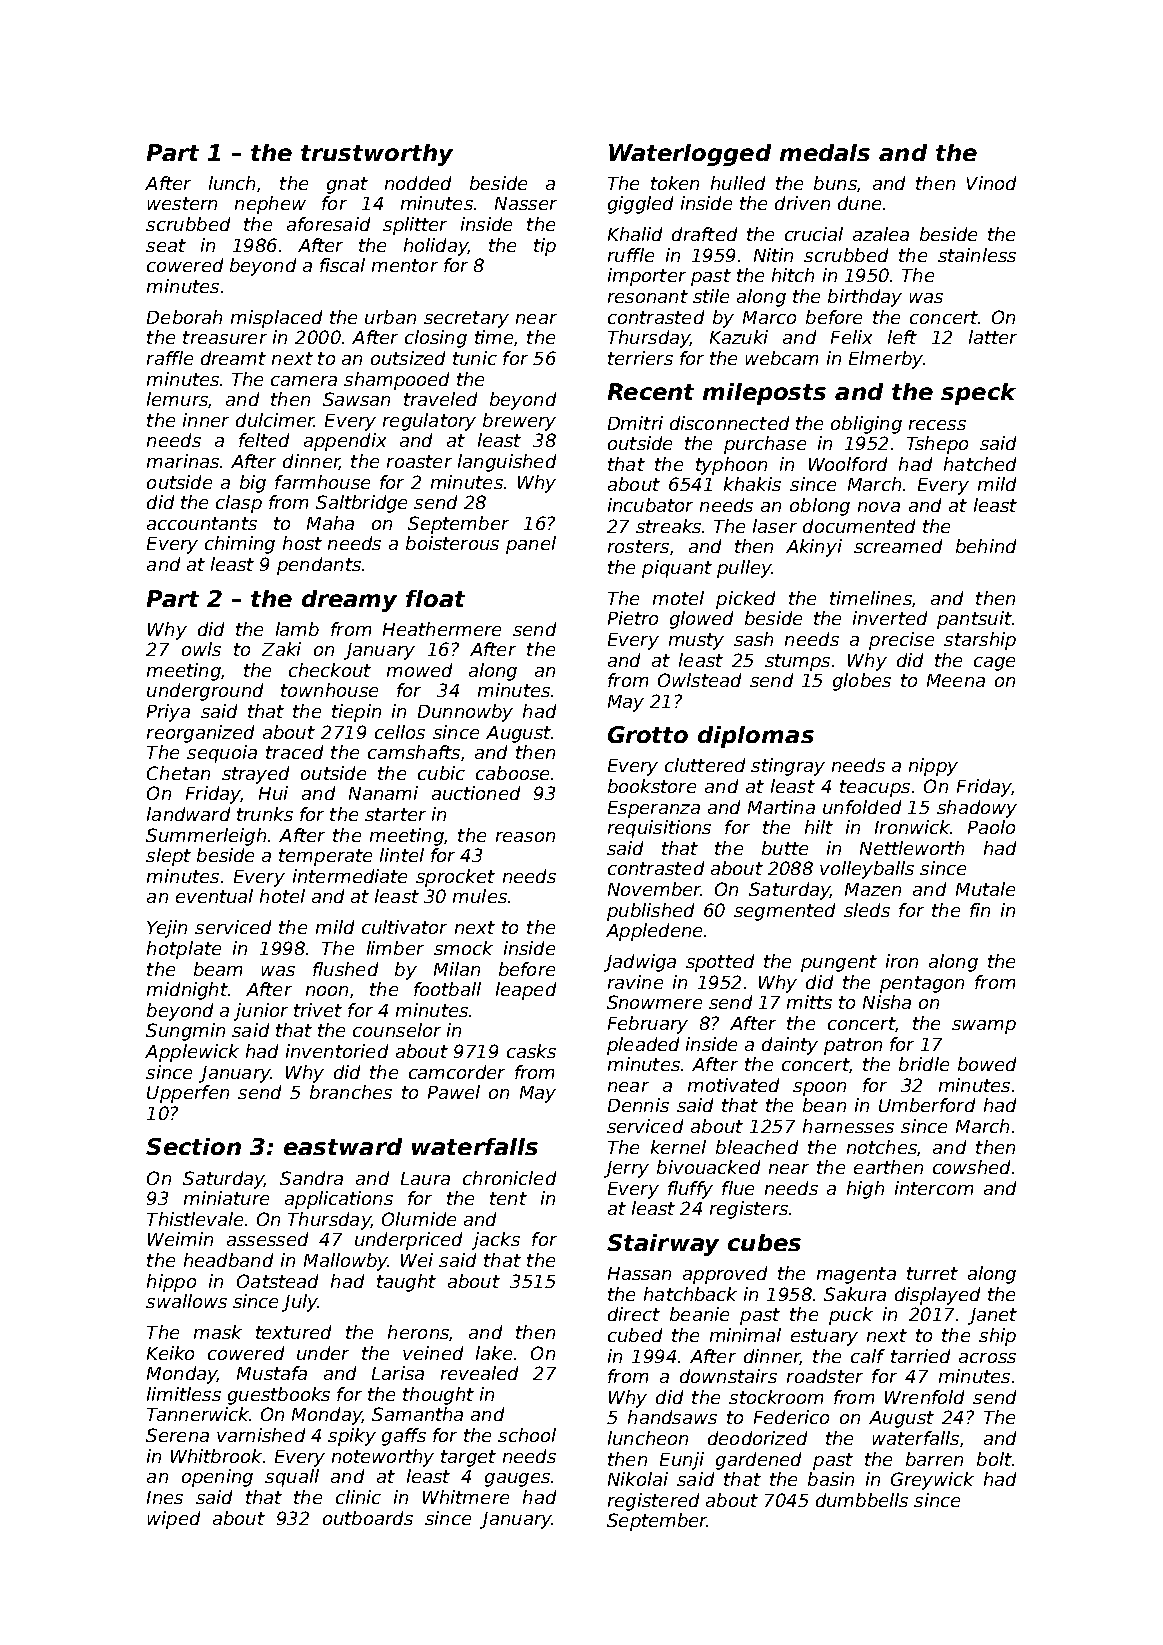 Image resolution: width=1163 pixels, height=1645 pixels. Describe the element at coordinates (171, 1283) in the image. I see `hippo` at that location.
